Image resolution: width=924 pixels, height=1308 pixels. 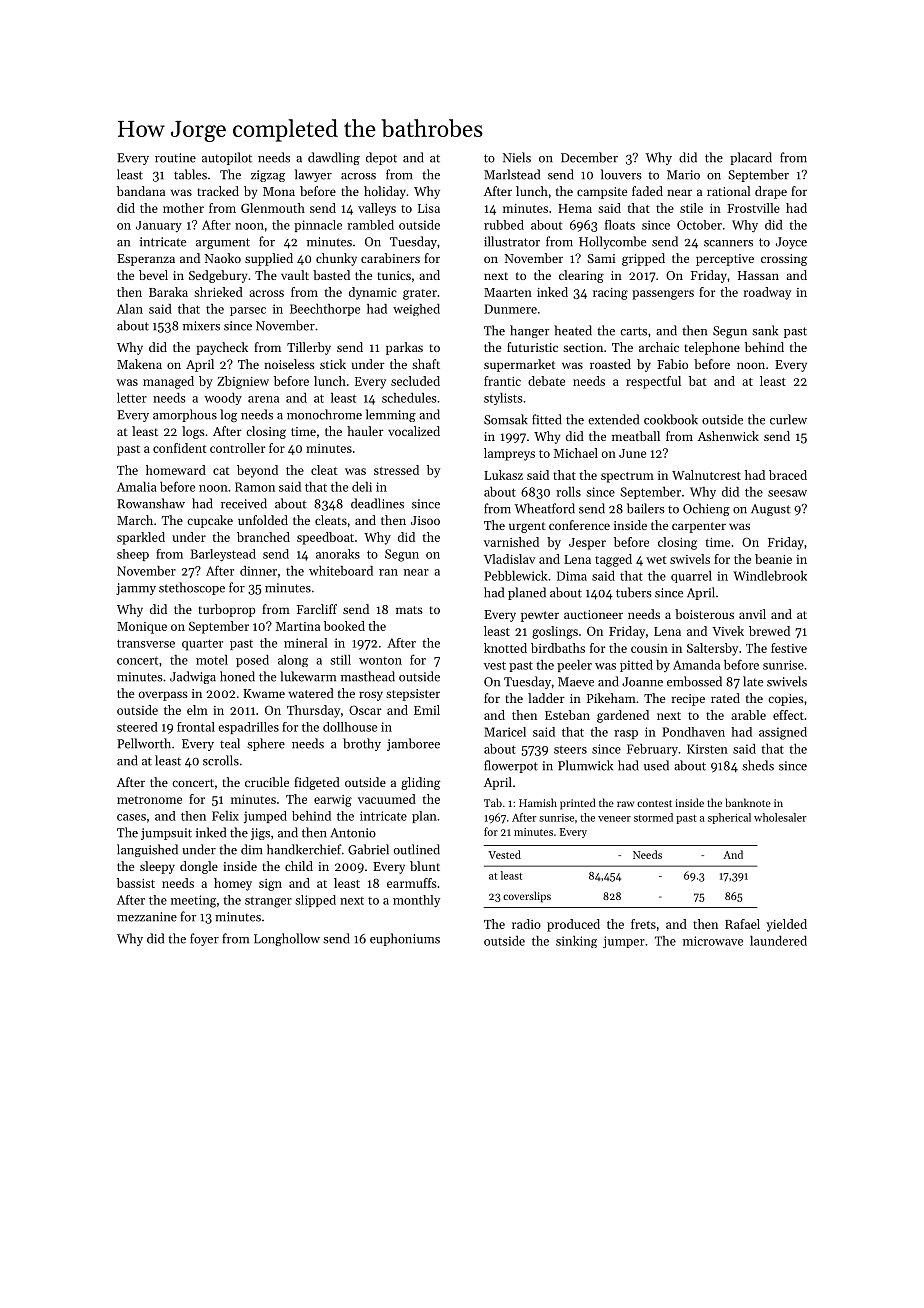 What do you see at coordinates (576, 453) in the image?
I see `Michael` at bounding box center [576, 453].
